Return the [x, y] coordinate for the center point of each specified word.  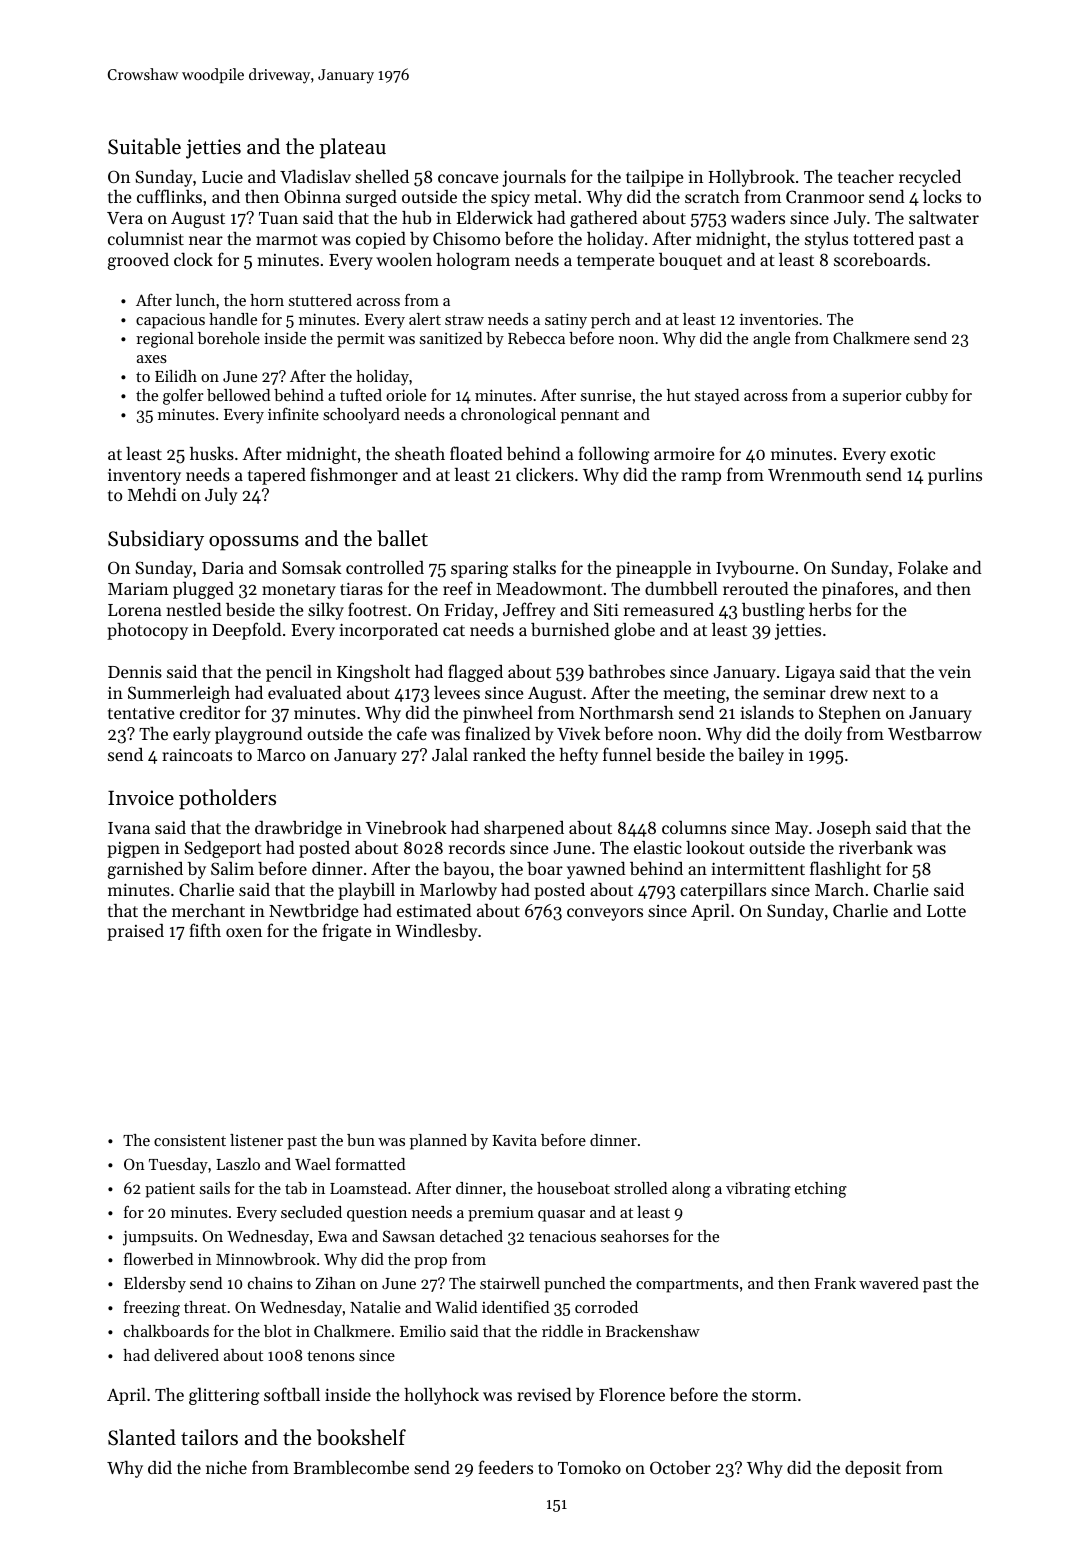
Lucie [222, 177]
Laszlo [238, 1164]
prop [430, 1263]
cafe [412, 733]
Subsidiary [156, 540]
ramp [701, 478]
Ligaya [810, 673]
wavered [889, 1283]
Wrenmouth [814, 474]
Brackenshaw [653, 1331]
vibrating [758, 1190]
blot [278, 1331]
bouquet [690, 261]
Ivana [129, 828]
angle [771, 340]
